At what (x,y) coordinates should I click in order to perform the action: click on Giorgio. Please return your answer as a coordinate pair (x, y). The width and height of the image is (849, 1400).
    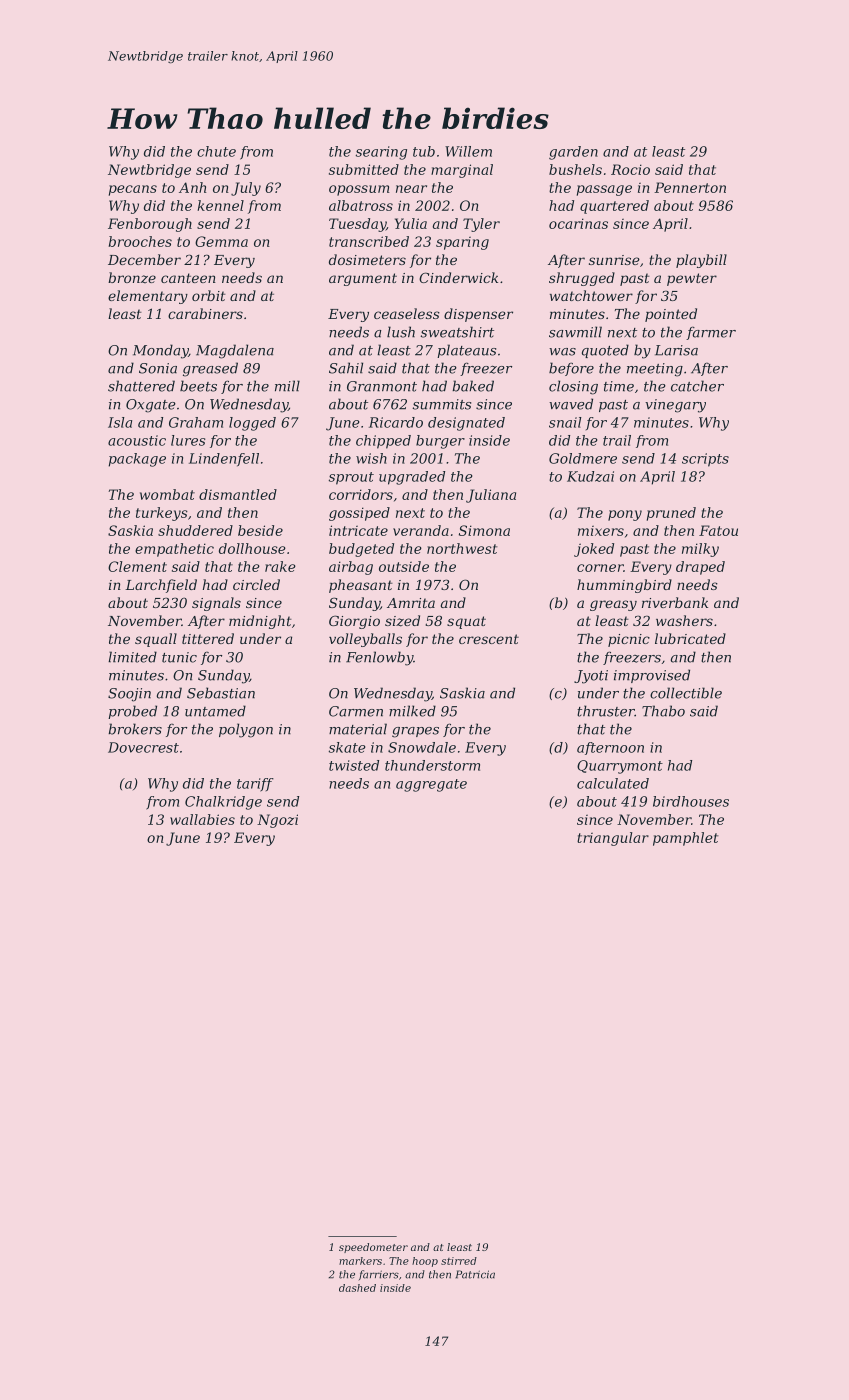
    Looking at the image, I should click on (354, 622).
